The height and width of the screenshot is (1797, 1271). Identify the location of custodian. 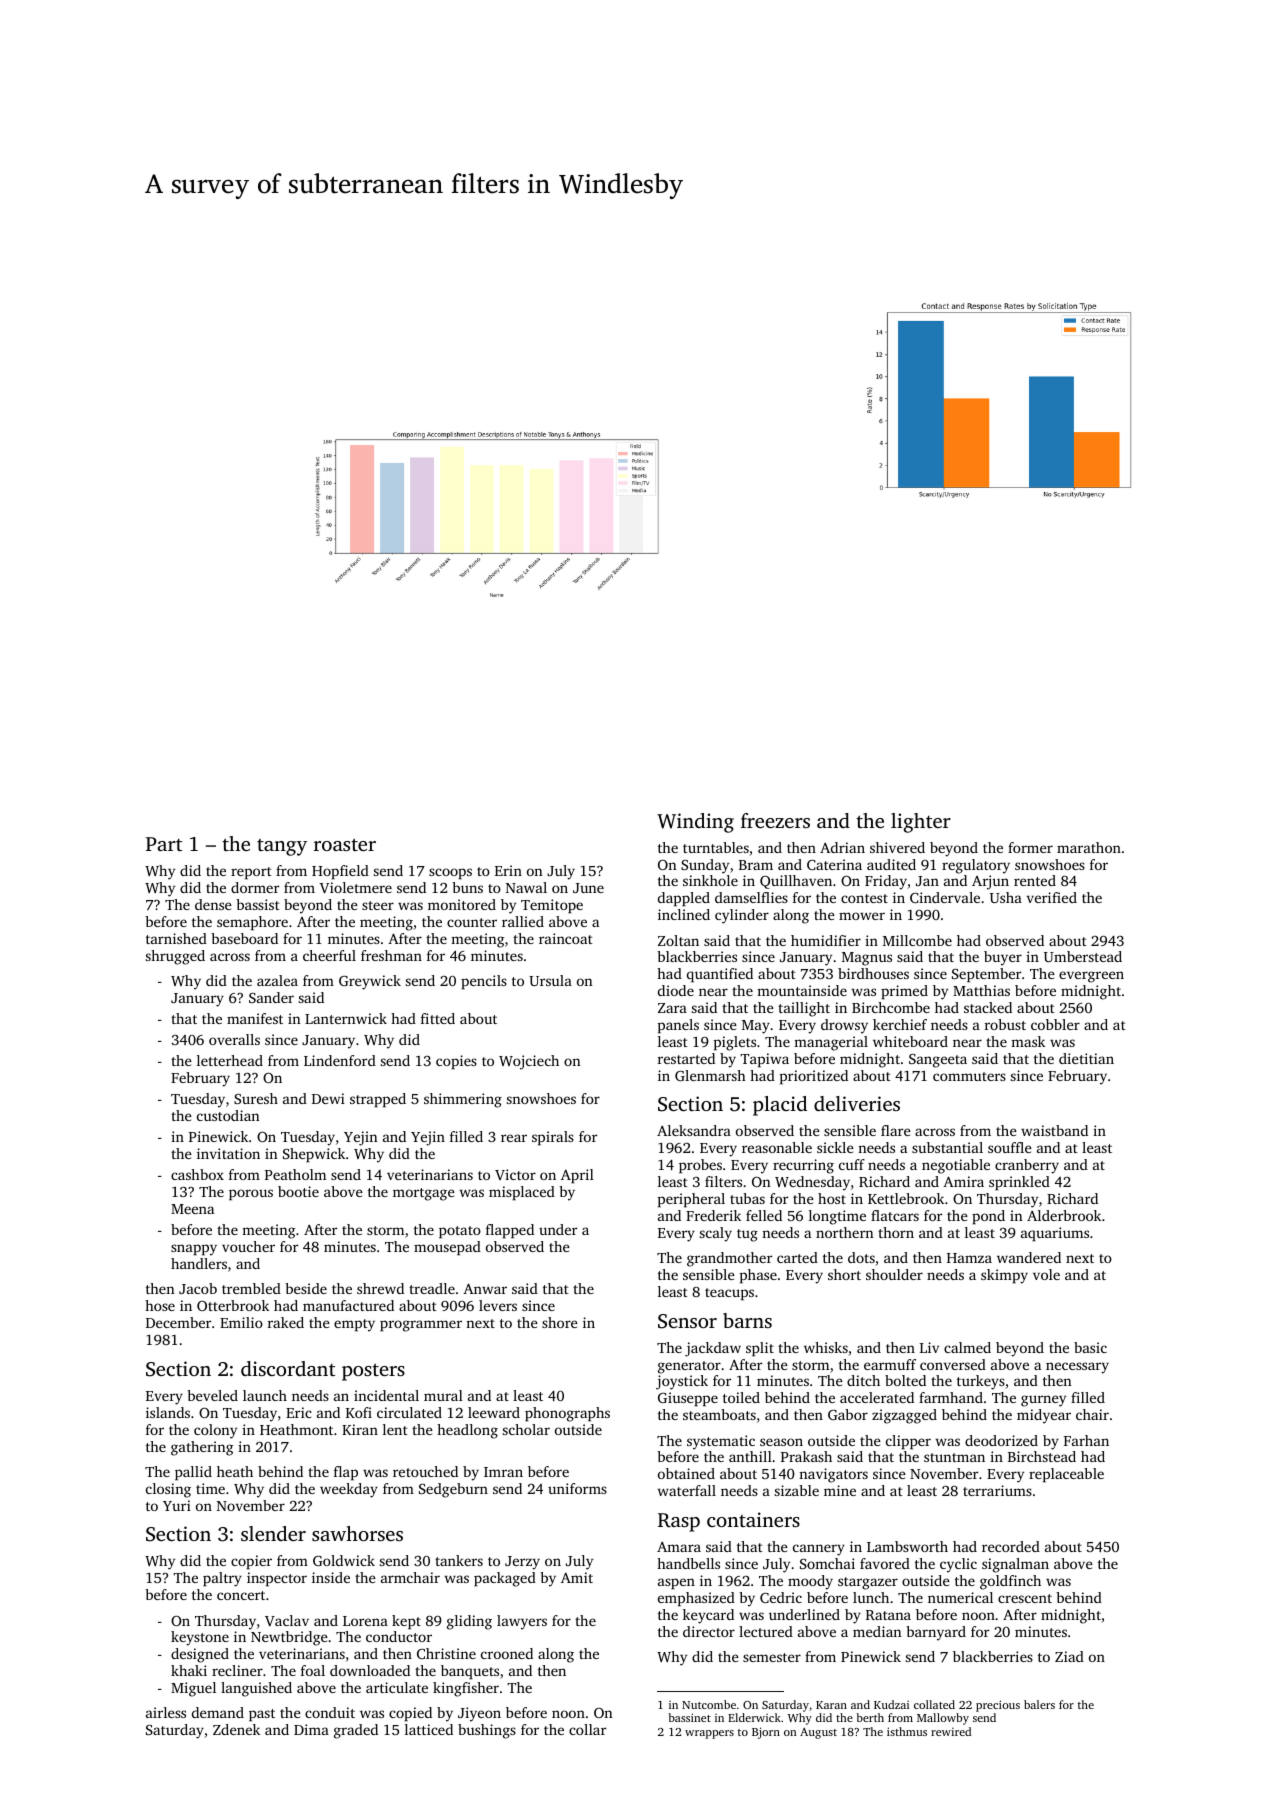
(228, 1115).
